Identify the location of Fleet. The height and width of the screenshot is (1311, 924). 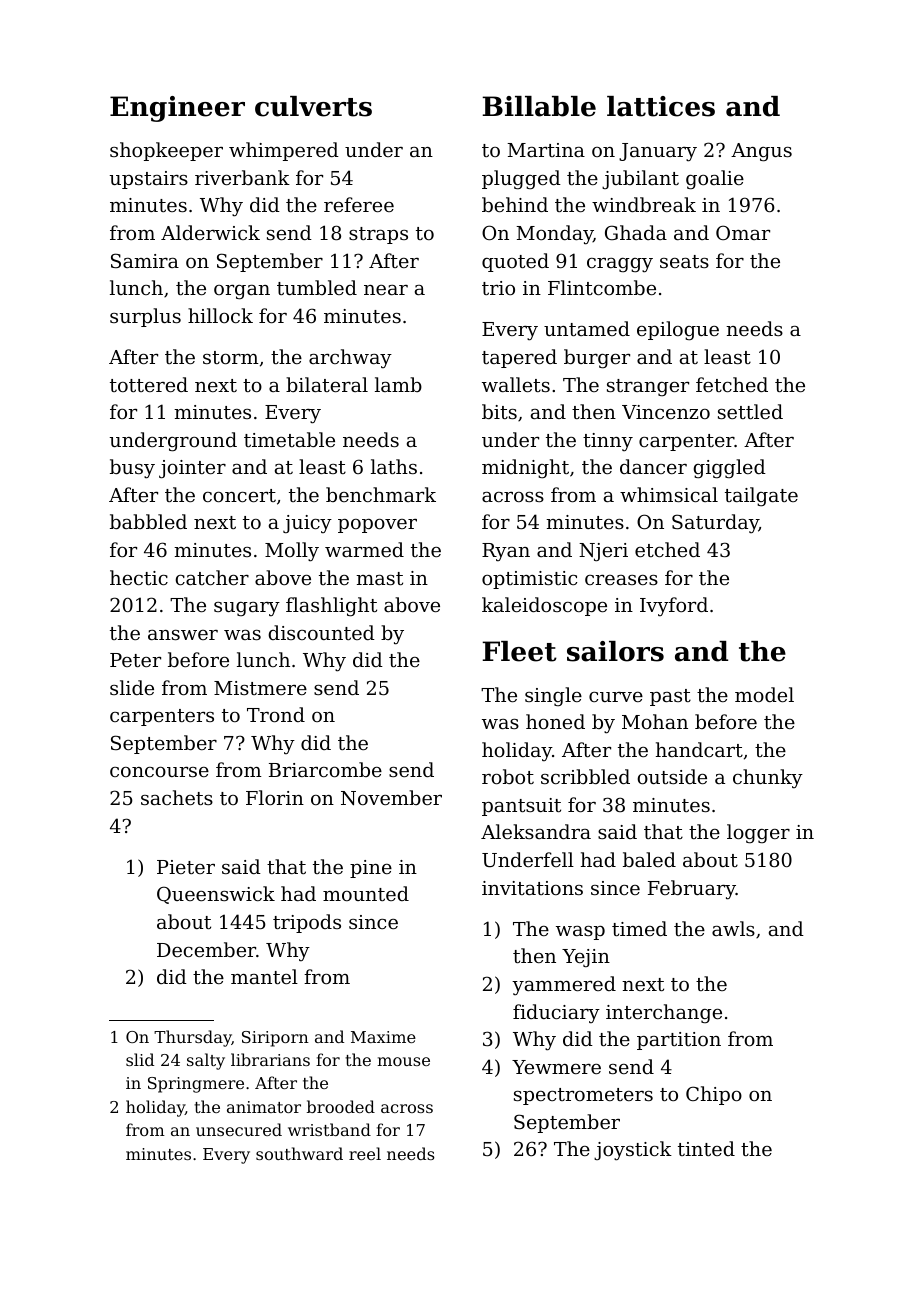
(519, 651).
